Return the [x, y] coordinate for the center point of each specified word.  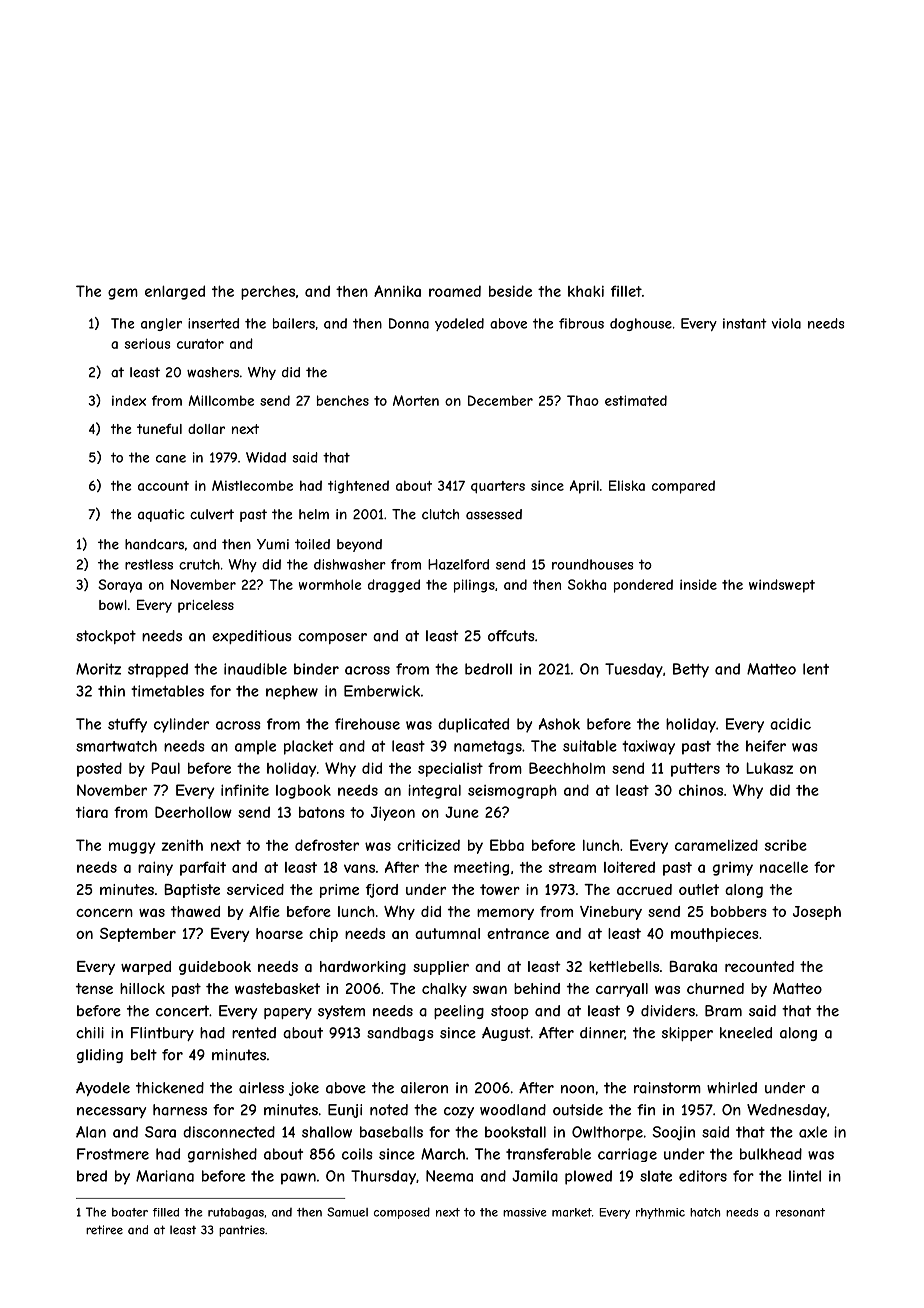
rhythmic [660, 1213]
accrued [644, 889]
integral [434, 791]
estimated [636, 400]
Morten [416, 400]
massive [525, 1212]
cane [171, 459]
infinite [245, 790]
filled [166, 1212]
